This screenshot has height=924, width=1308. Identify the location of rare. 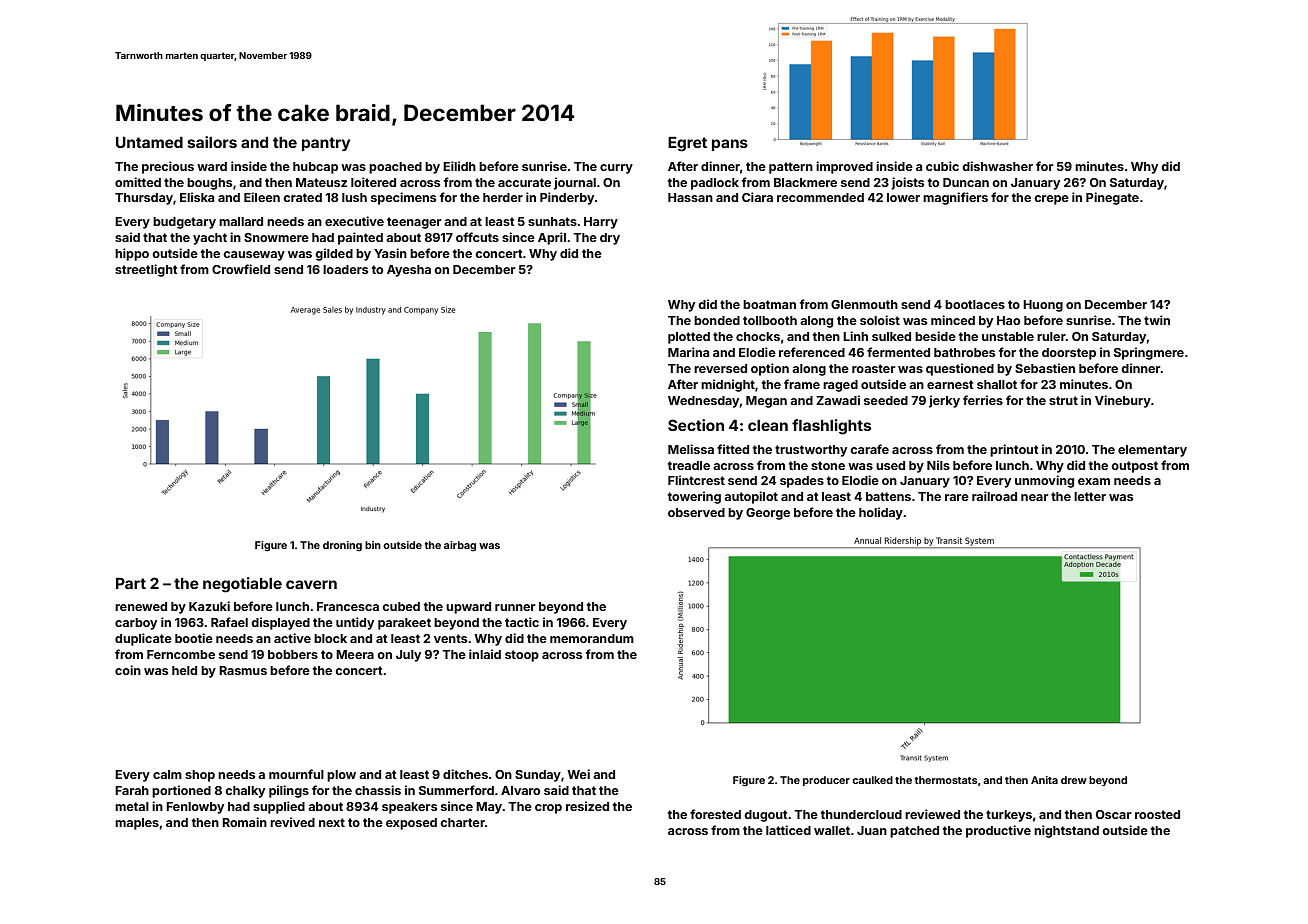
(957, 497).
